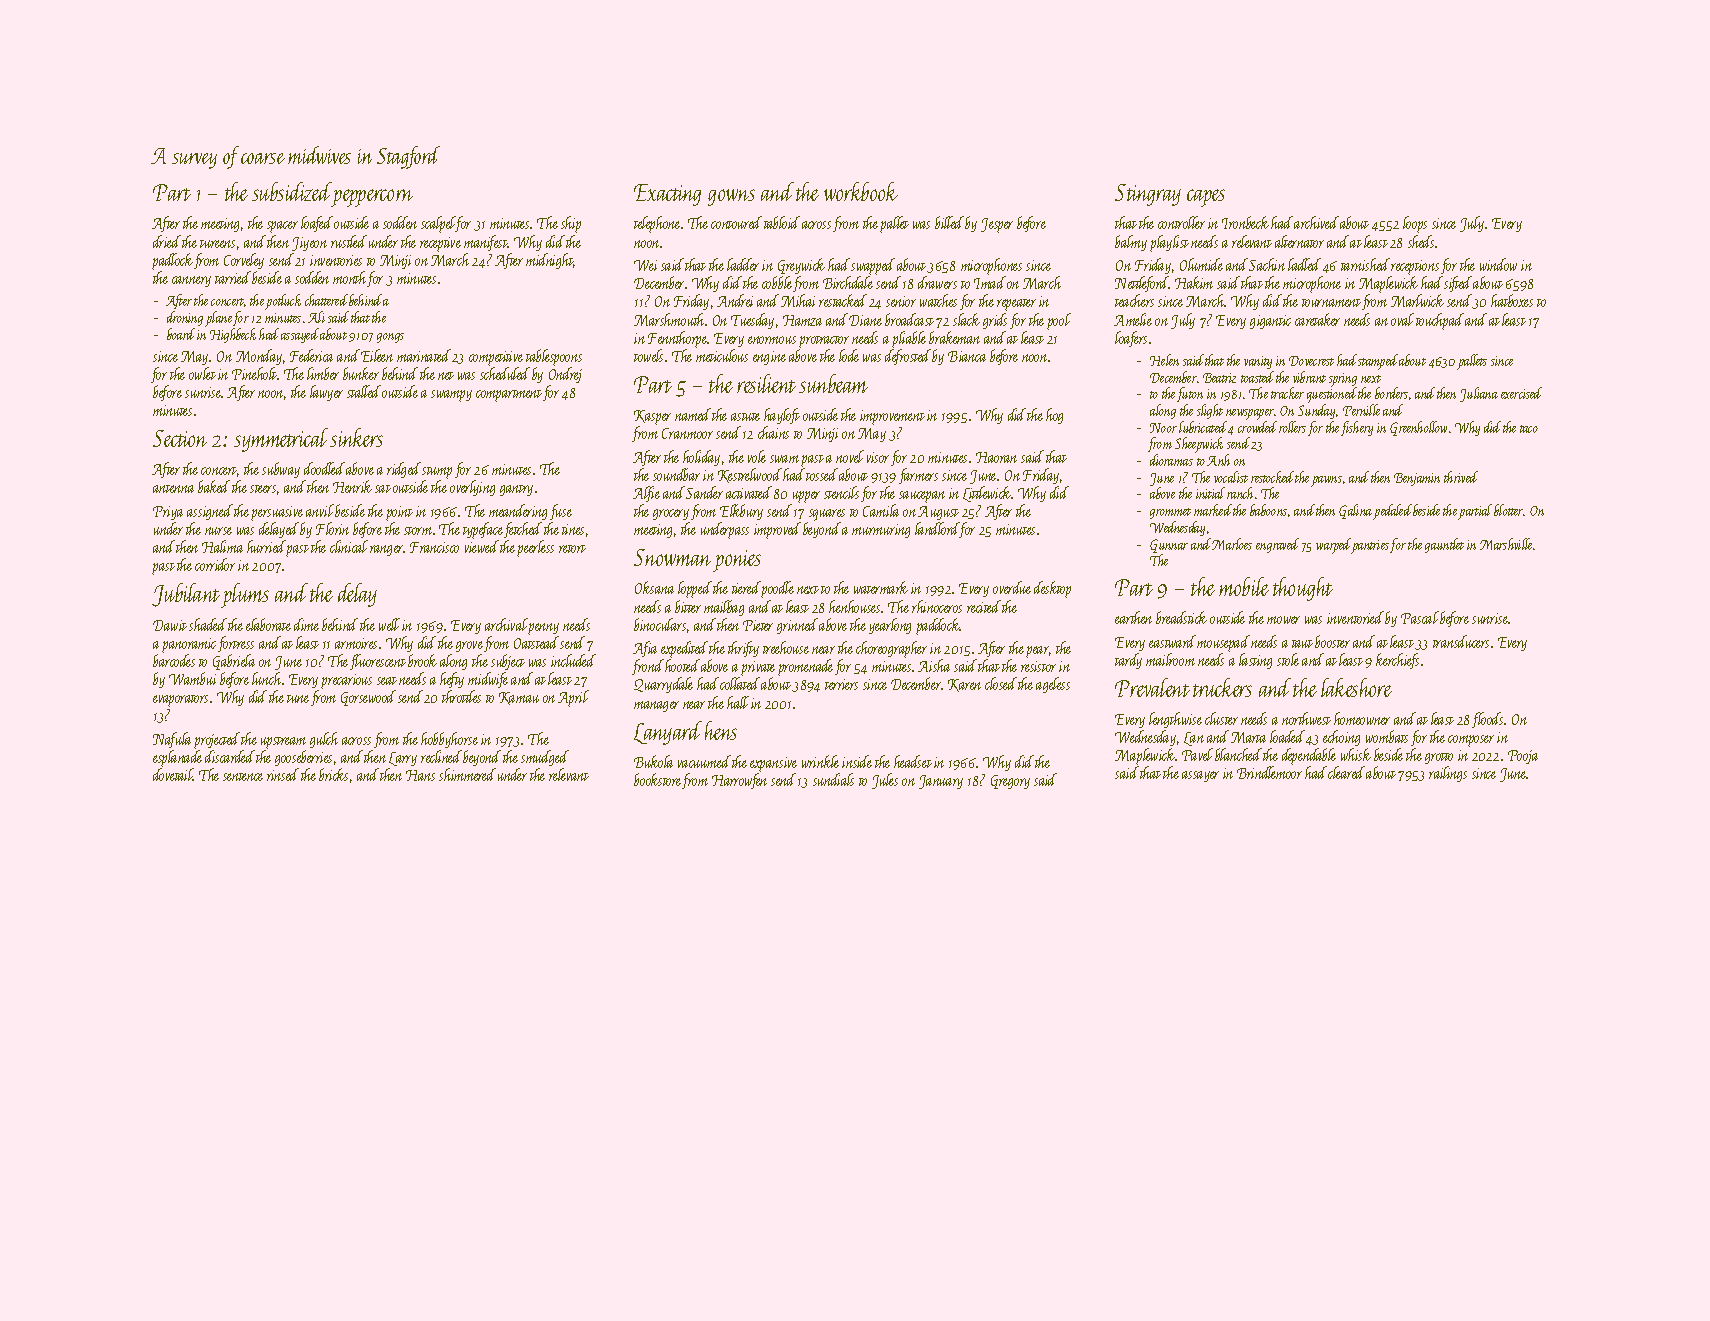 This screenshot has width=1710, height=1321. I want to click on Stingray, so click(1148, 195).
